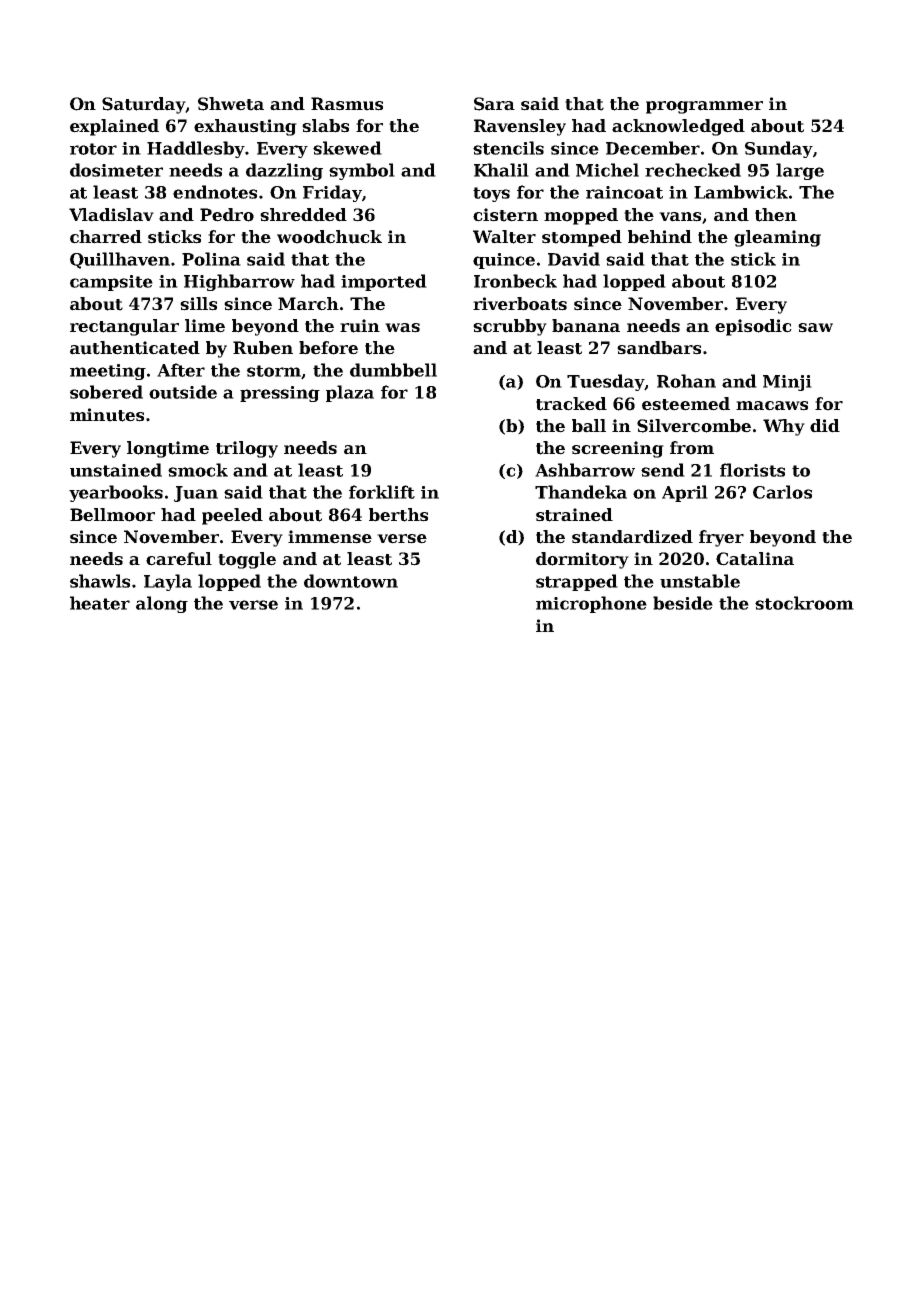 This screenshot has width=924, height=1308. What do you see at coordinates (700, 581) in the screenshot?
I see `unstable` at bounding box center [700, 581].
